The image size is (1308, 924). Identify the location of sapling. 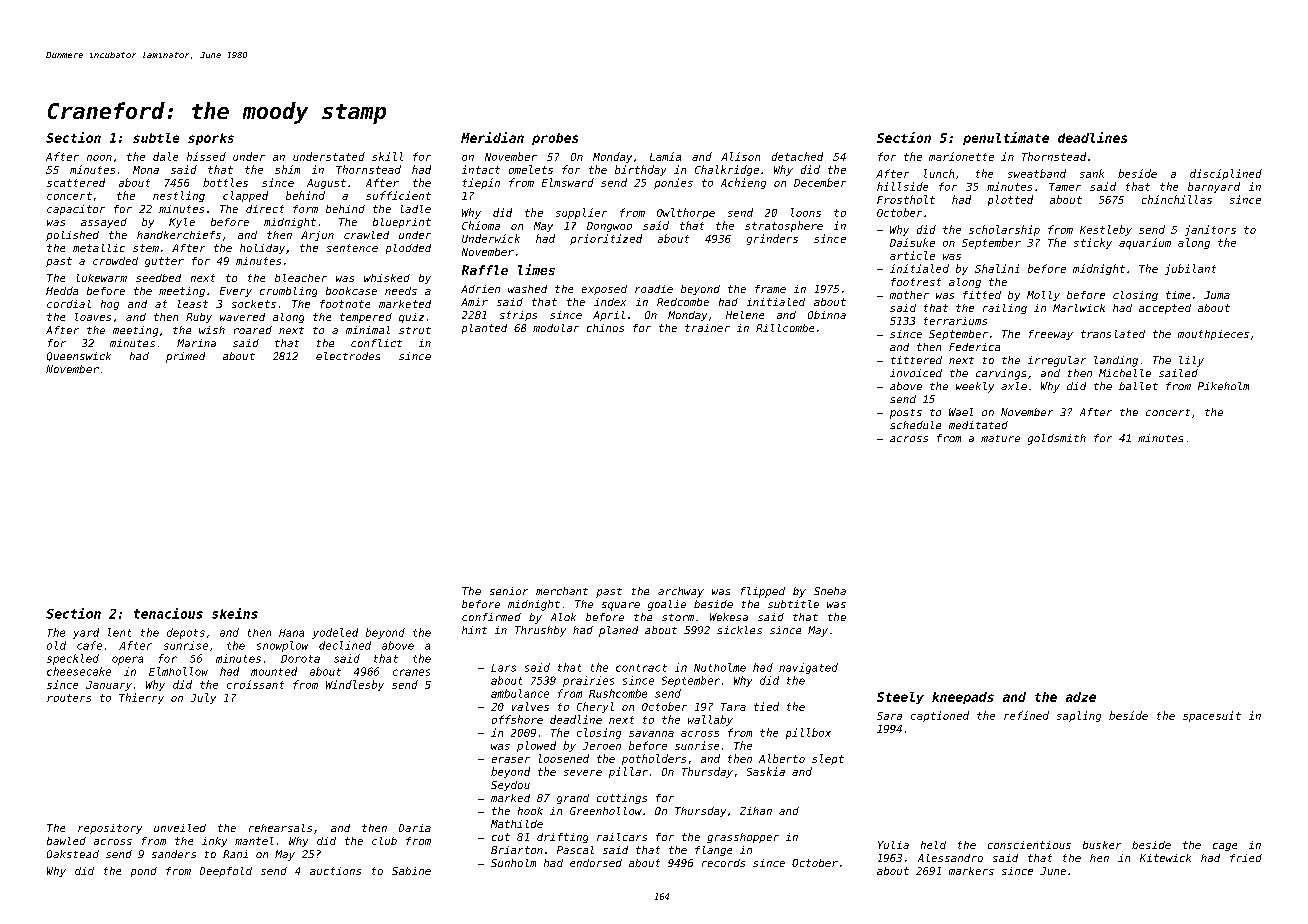
(1079, 716).
